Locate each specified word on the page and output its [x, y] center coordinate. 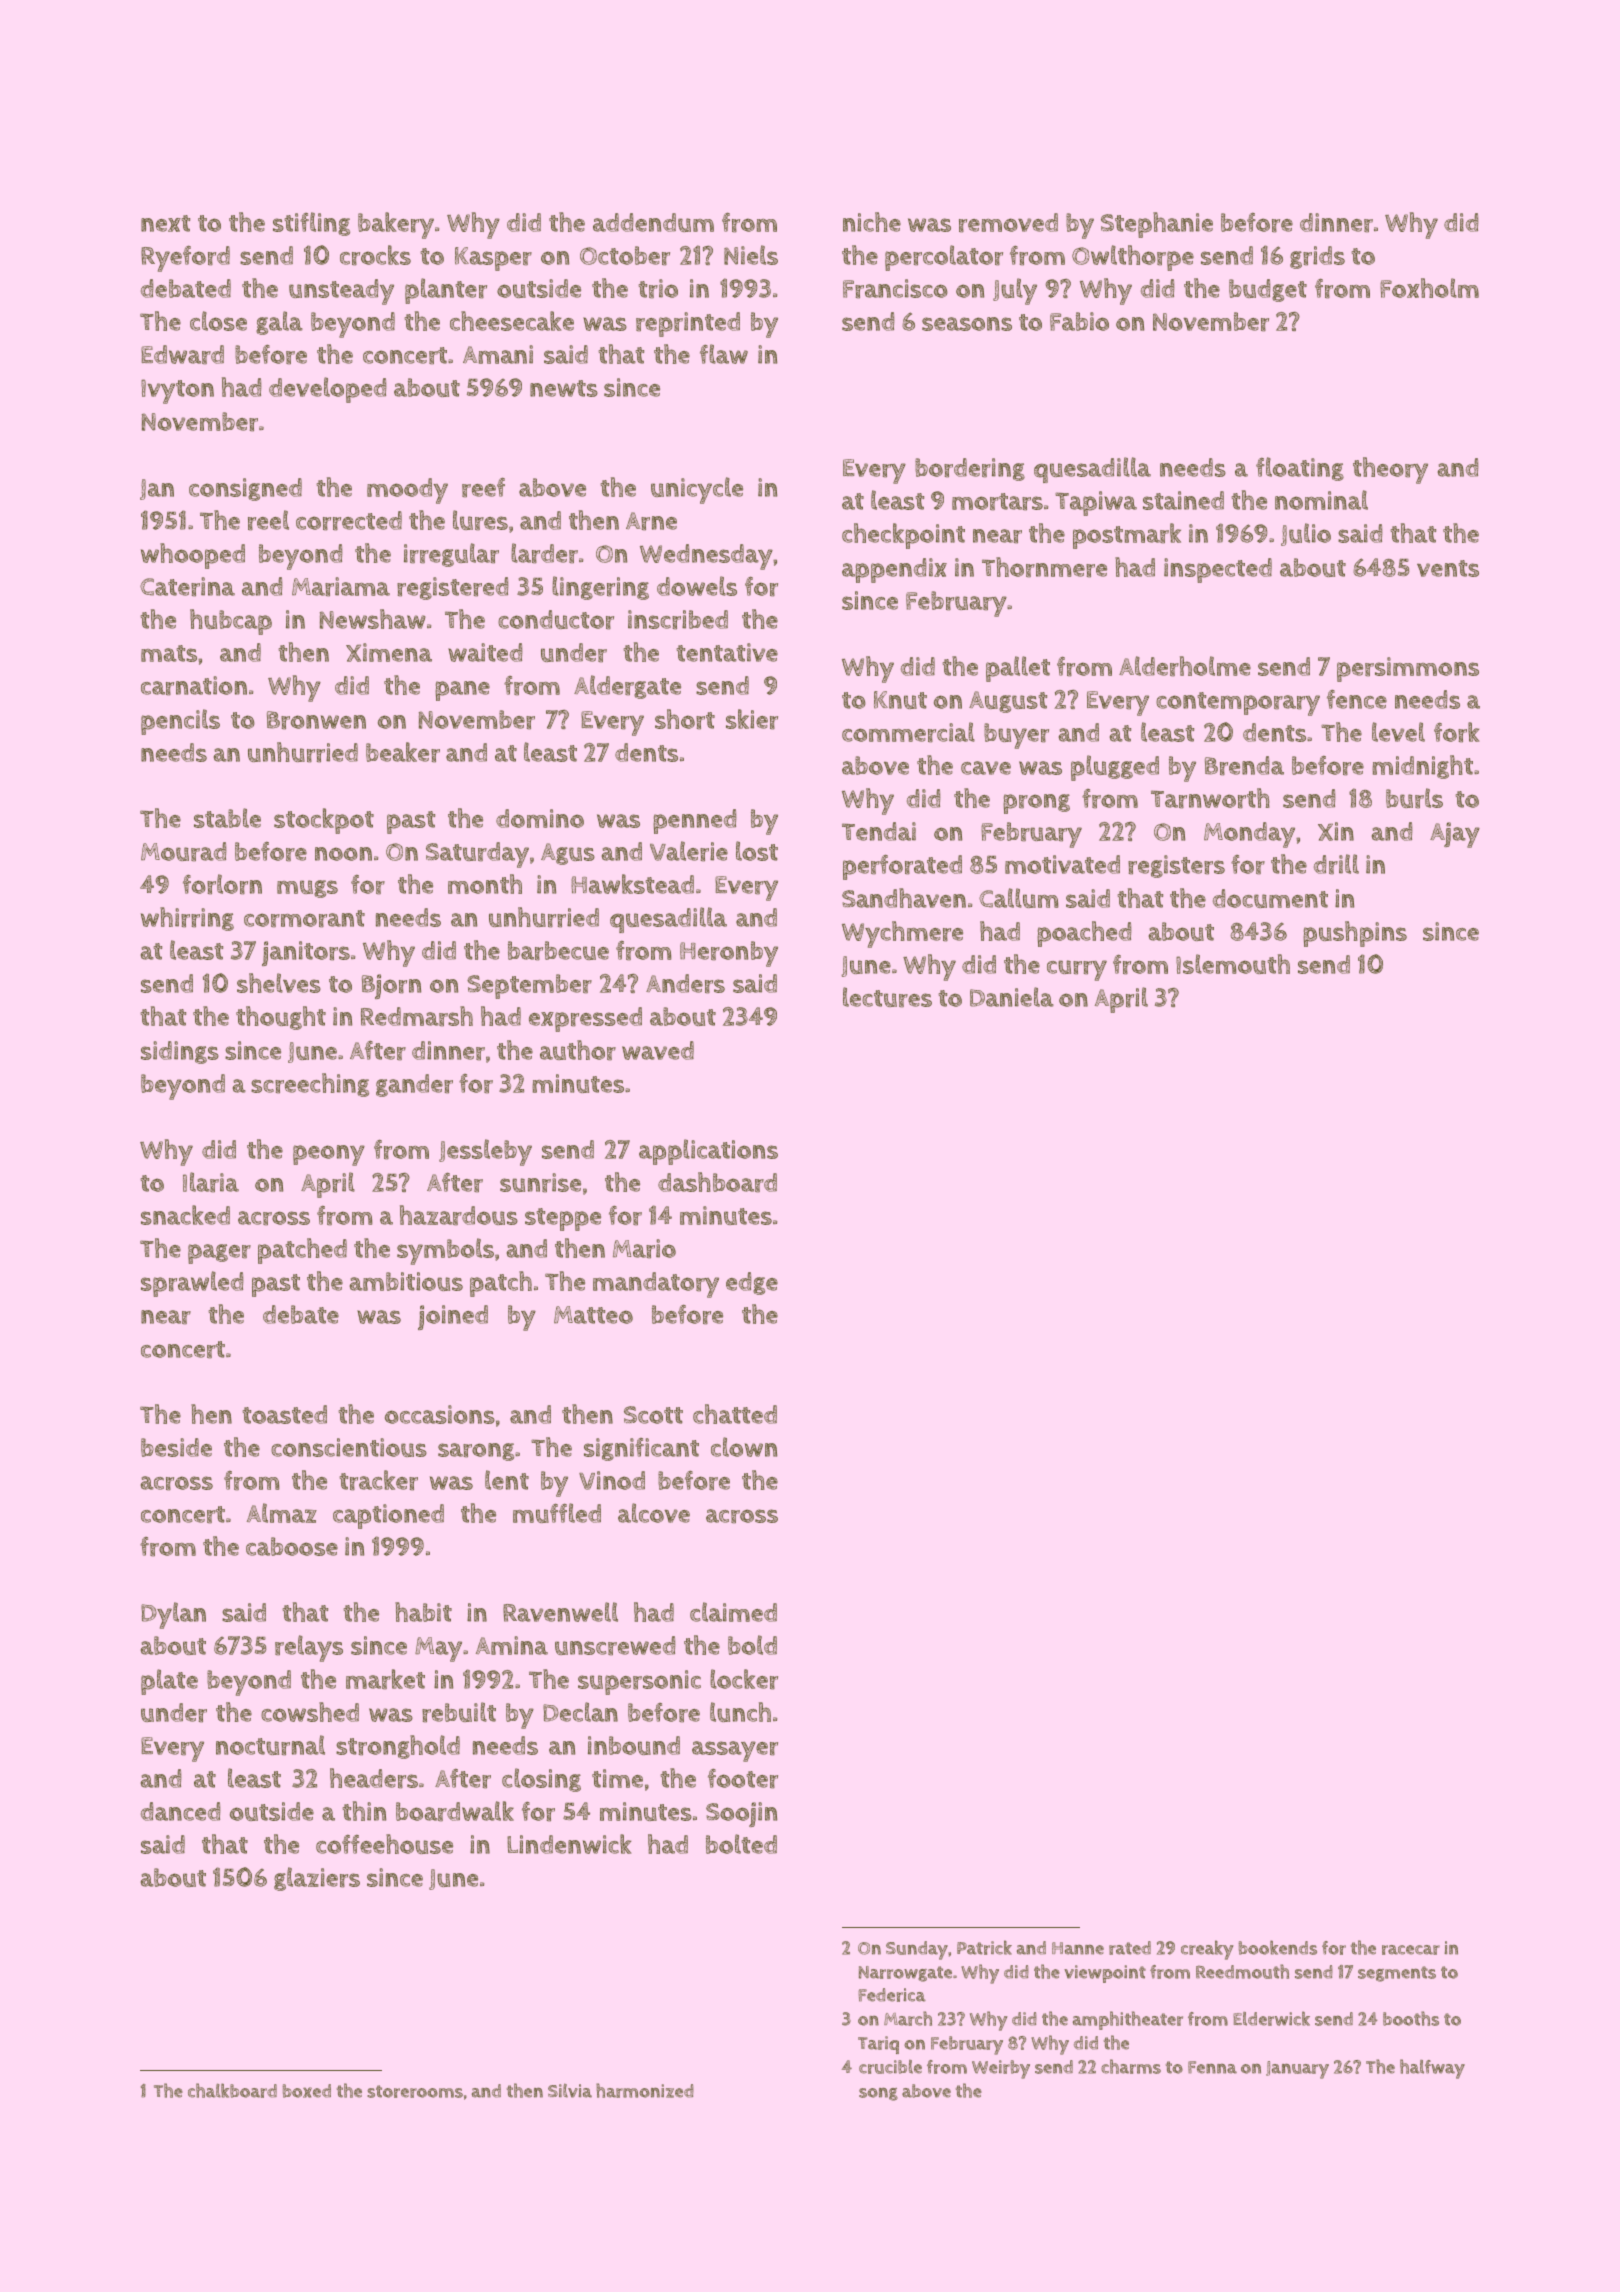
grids [1317, 257]
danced [181, 1811]
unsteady [341, 292]
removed [1008, 223]
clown [744, 1447]
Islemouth [1233, 964]
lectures [887, 997]
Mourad [184, 852]
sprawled [192, 1284]
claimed [733, 1612]
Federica [892, 1995]
